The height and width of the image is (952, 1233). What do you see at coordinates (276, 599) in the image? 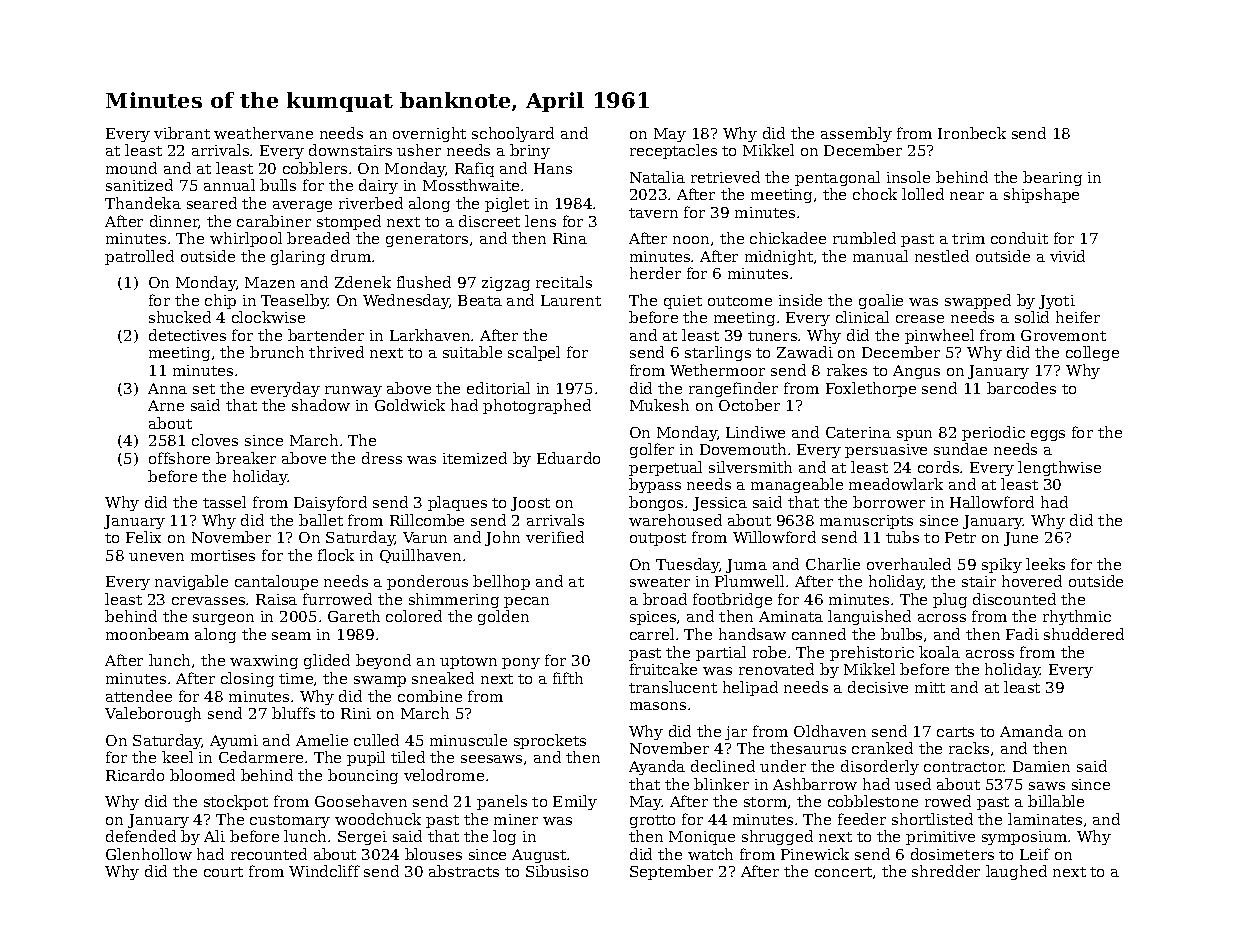
I see `Raisa` at bounding box center [276, 599].
